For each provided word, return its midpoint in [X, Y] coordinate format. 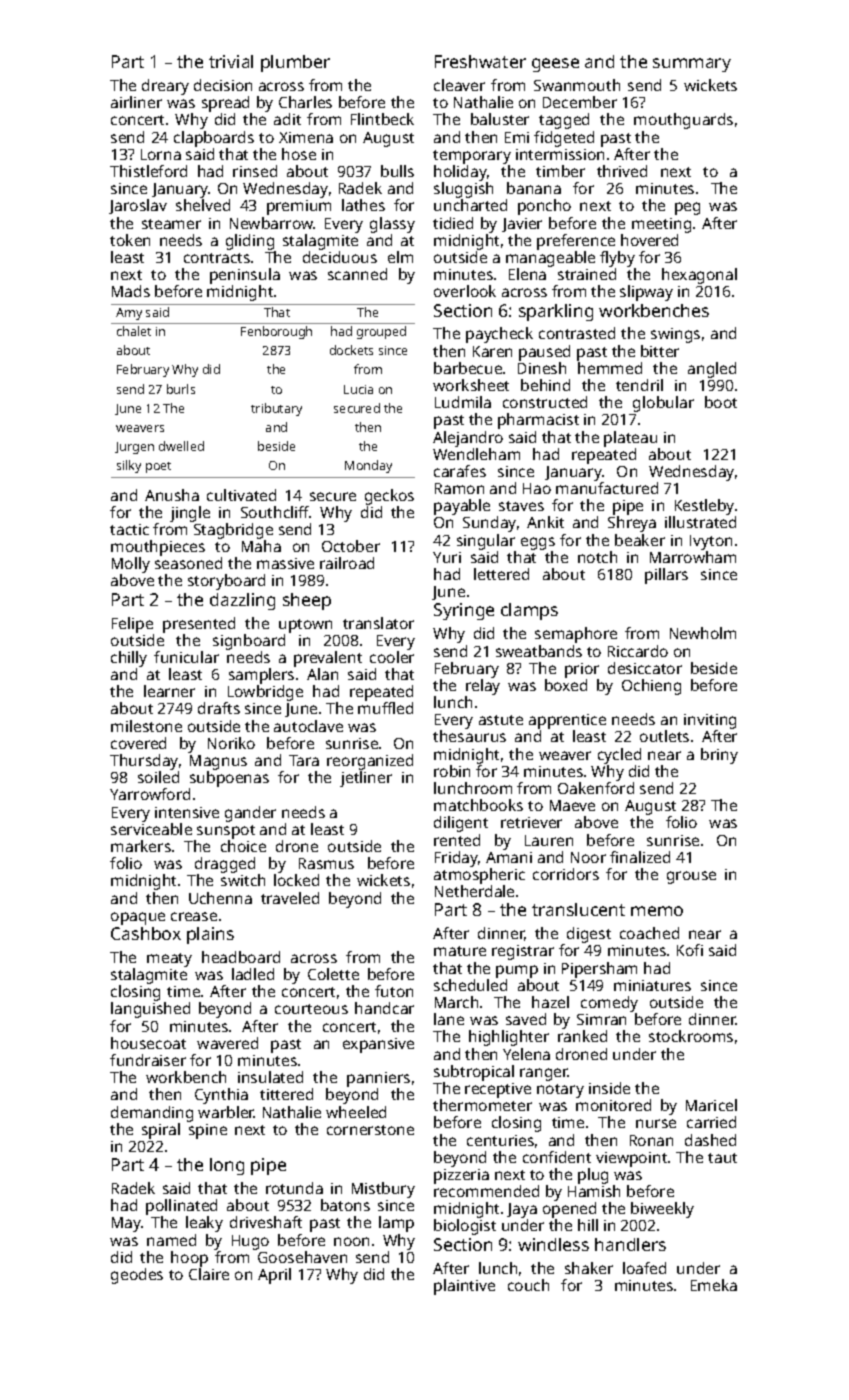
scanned [357, 274]
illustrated [700, 522]
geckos [389, 497]
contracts [217, 258]
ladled [253, 974]
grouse [691, 877]
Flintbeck [382, 119]
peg [687, 208]
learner [169, 691]
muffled [385, 708]
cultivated [241, 495]
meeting [661, 225]
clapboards [214, 139]
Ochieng [651, 687]
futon [394, 991]
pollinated [181, 1207]
